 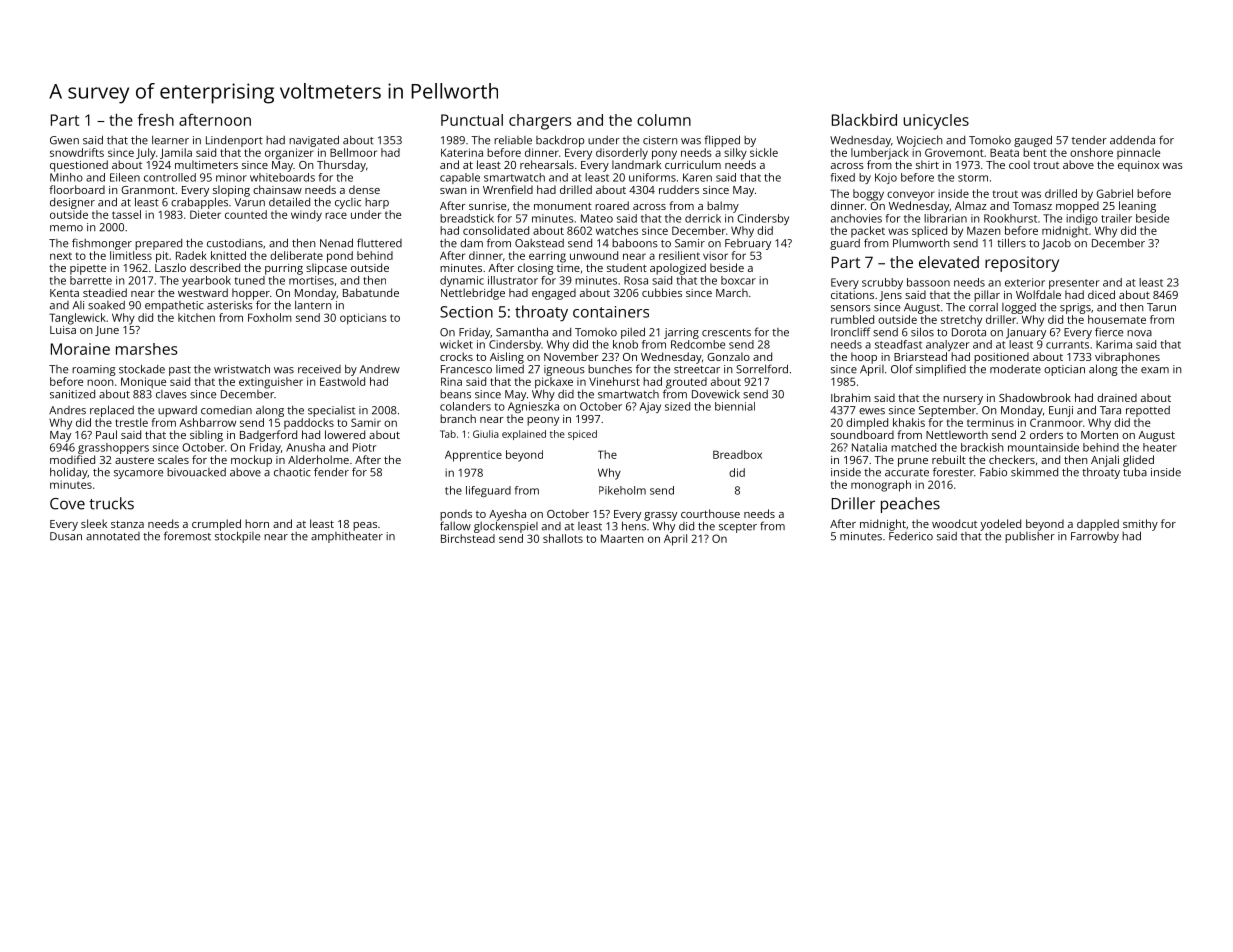 What do you see at coordinates (1117, 397) in the image?
I see `drained` at bounding box center [1117, 397].
